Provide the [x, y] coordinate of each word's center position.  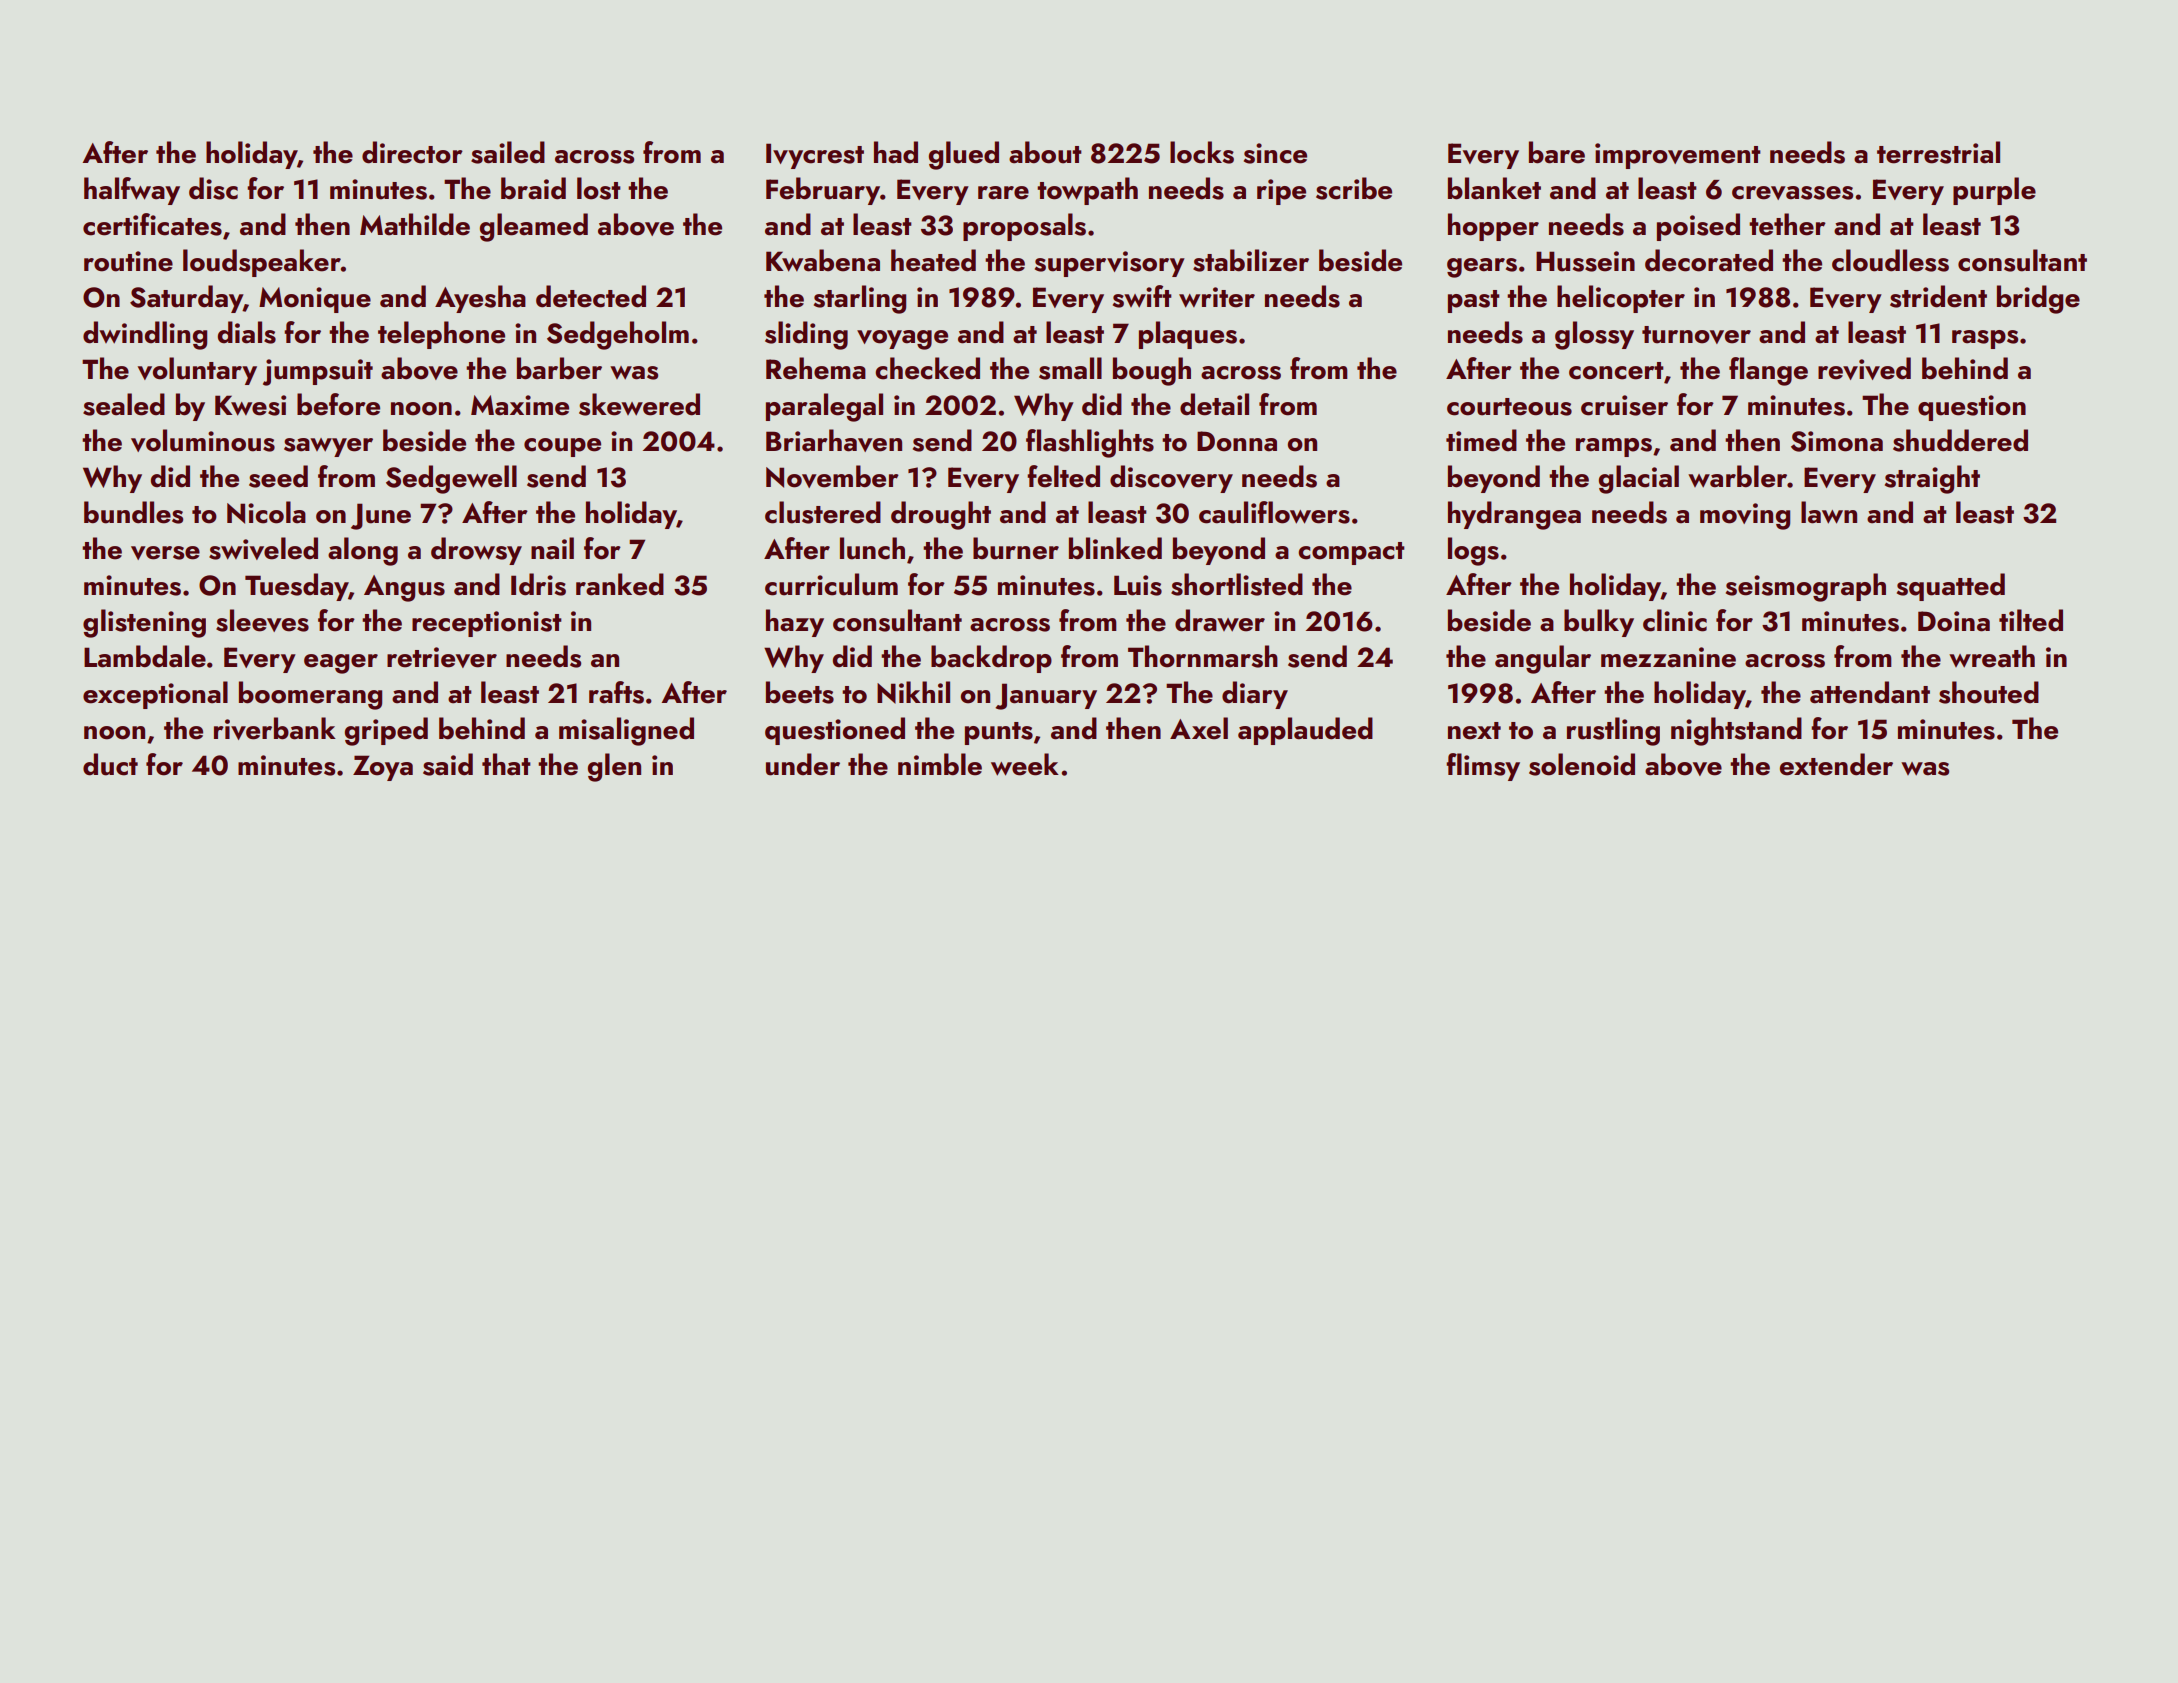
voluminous [203, 440]
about [1045, 152]
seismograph [1806, 587]
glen [614, 767]
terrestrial [1938, 152]
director [412, 152]
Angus [404, 588]
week [1025, 764]
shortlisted [1237, 584]
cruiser [1624, 405]
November [832, 476]
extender [1836, 764]
